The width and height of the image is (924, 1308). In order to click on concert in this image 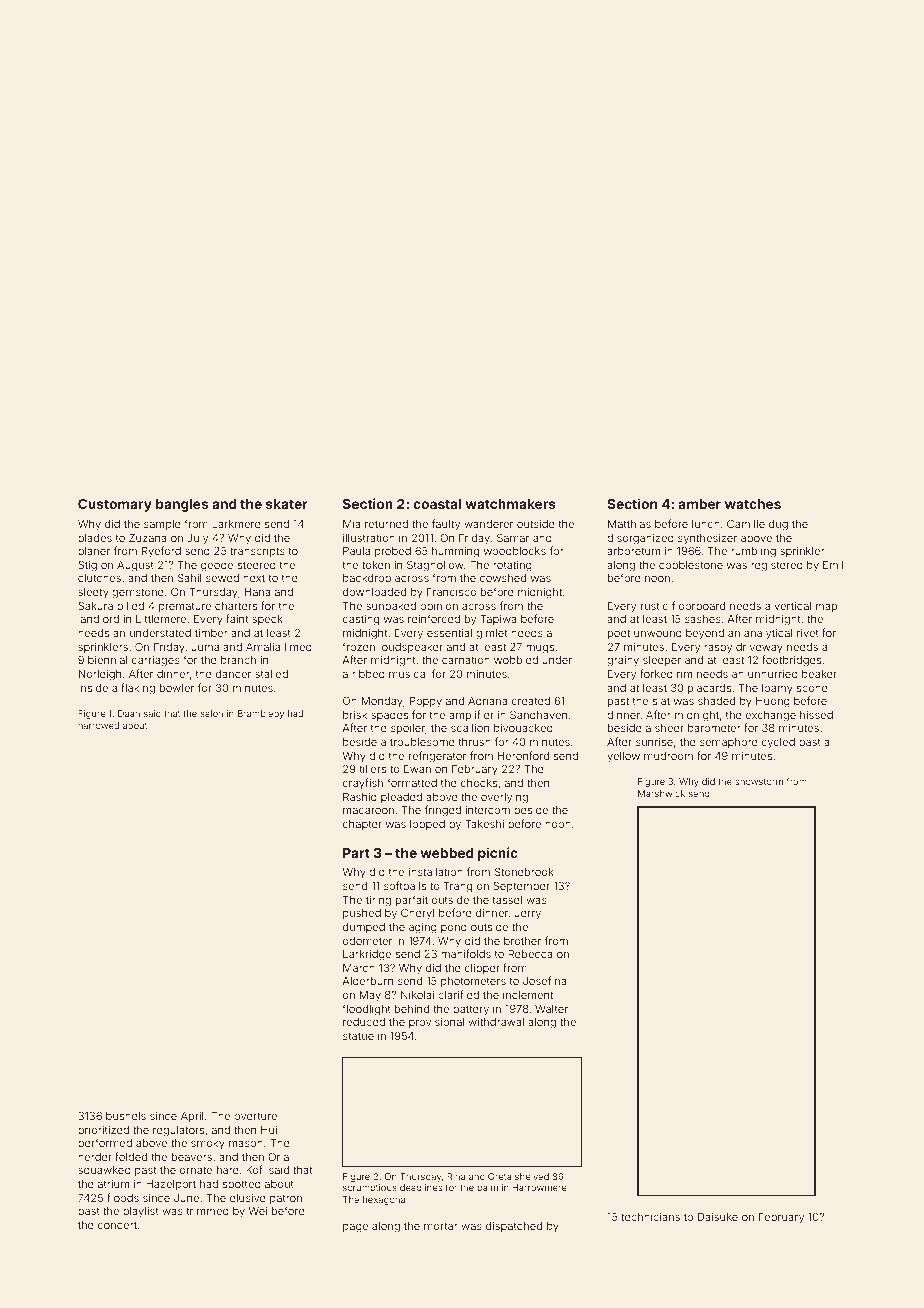, I will do `click(117, 1225)`.
